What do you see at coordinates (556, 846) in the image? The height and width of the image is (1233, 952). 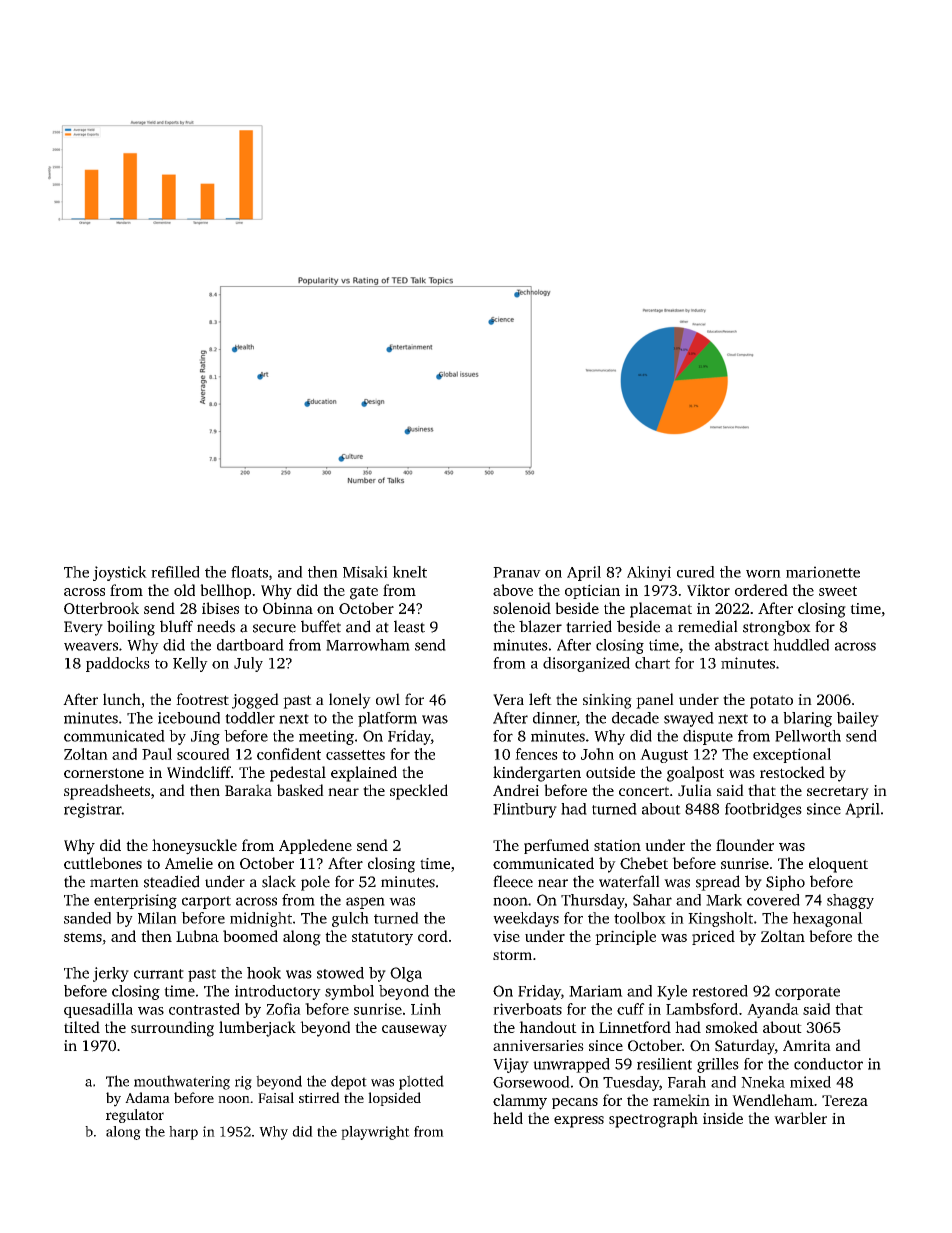 I see `perfumed` at bounding box center [556, 846].
